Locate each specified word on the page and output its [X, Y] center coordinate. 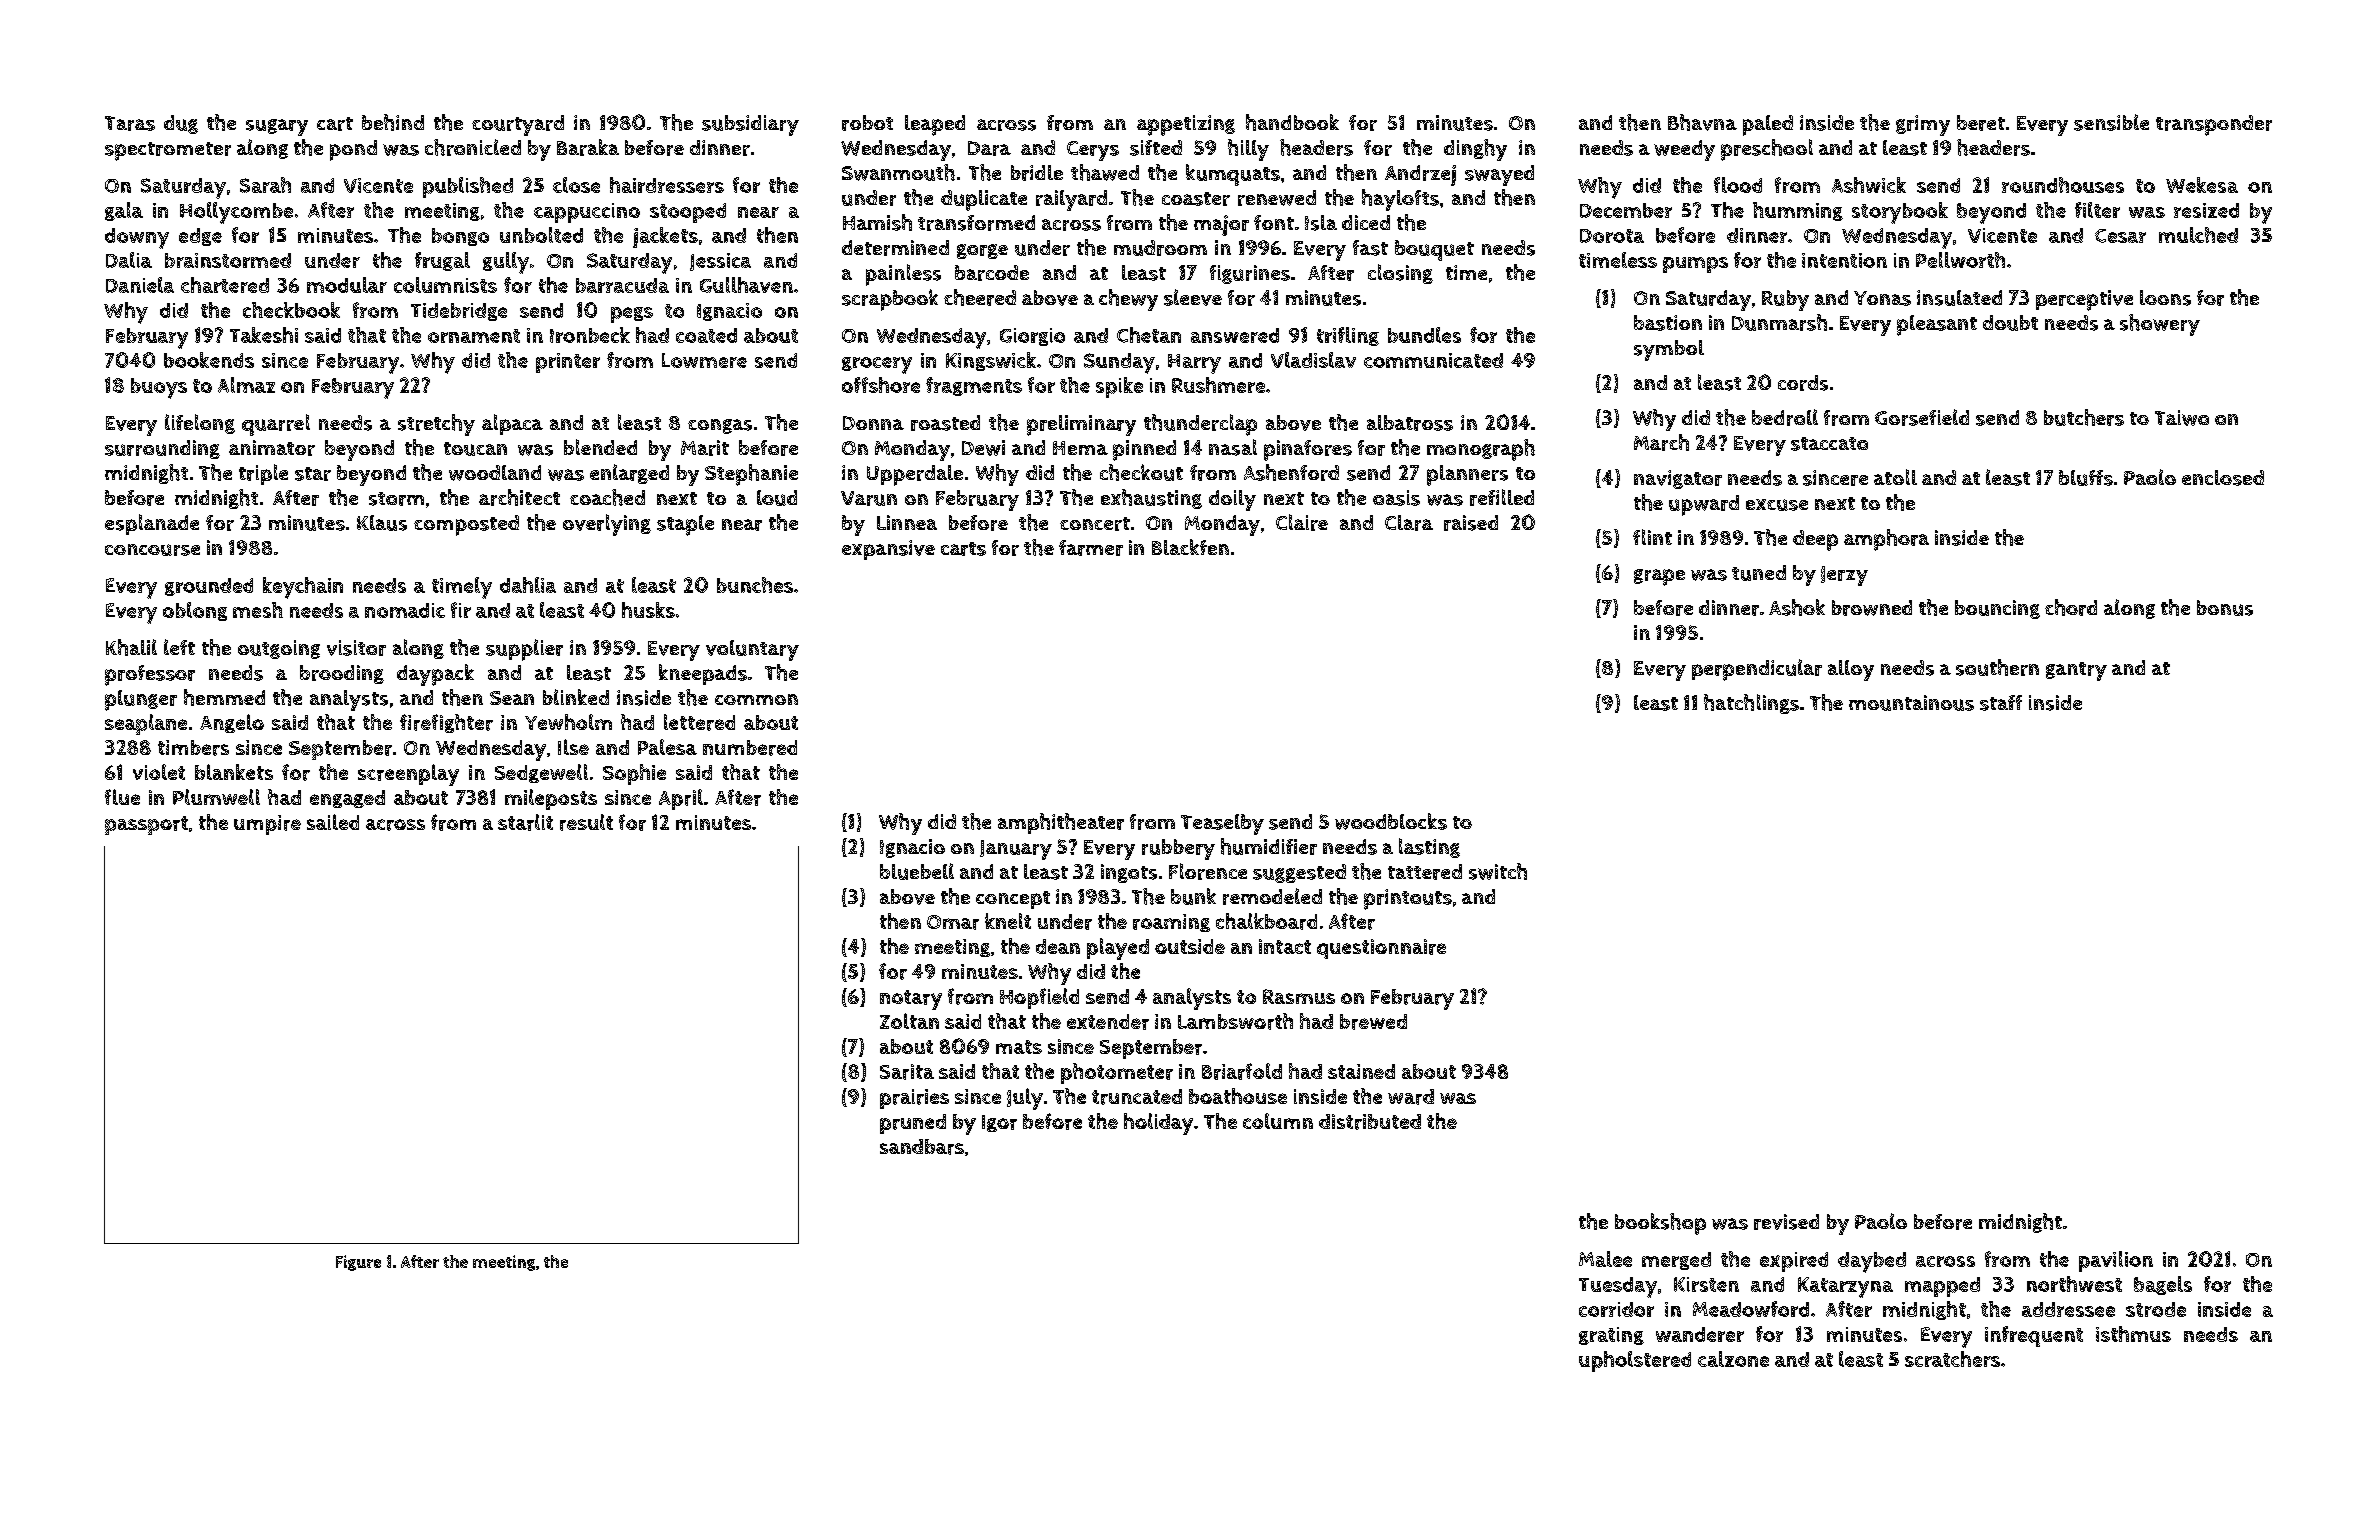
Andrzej [1420, 175]
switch [1498, 871]
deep [1815, 540]
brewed [1373, 1022]
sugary [277, 127]
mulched [2198, 235]
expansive [888, 550]
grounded [209, 587]
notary [911, 1000]
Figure [358, 1263]
